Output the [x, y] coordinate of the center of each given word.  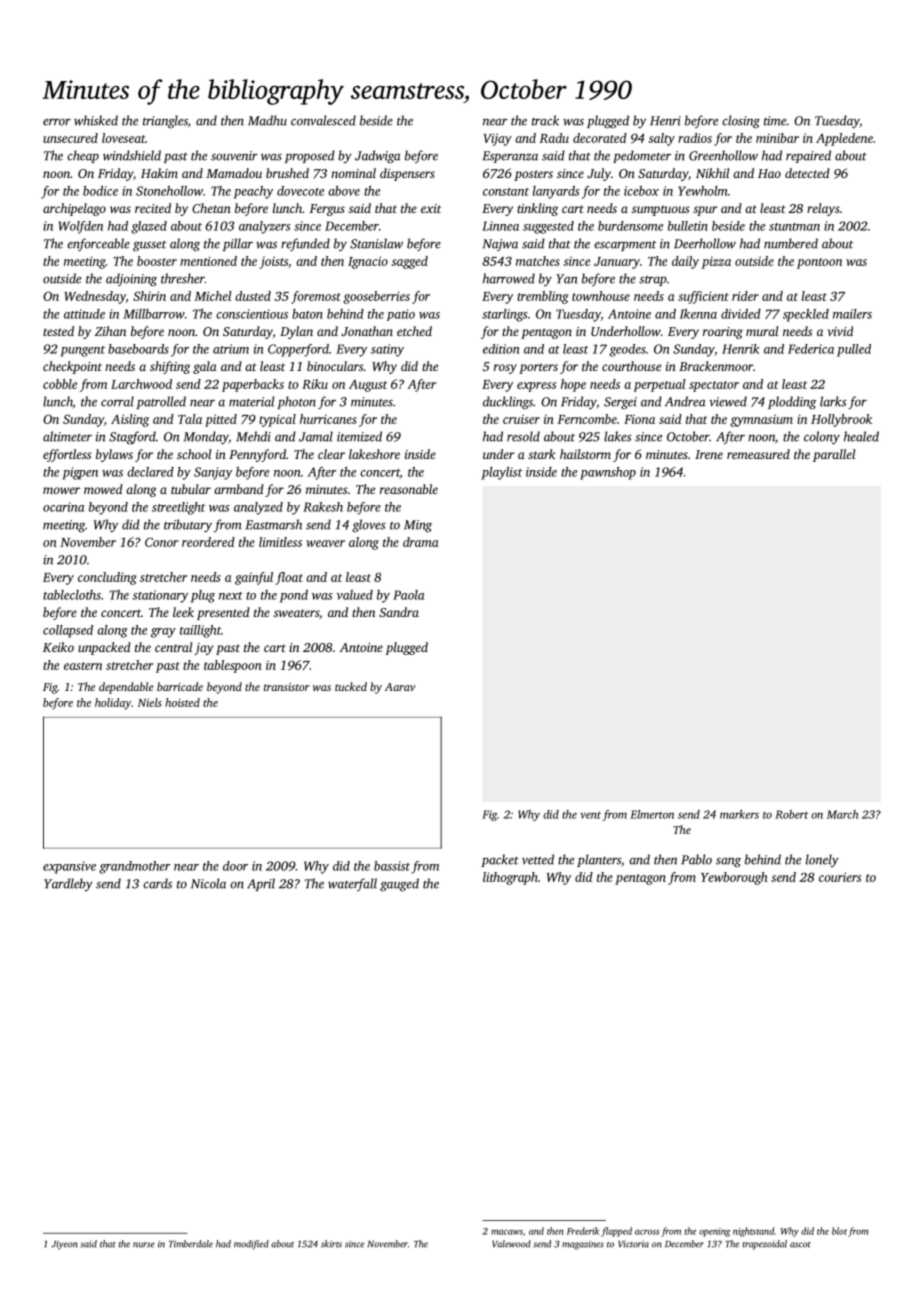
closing [741, 122]
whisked [96, 120]
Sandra [399, 612]
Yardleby [68, 884]
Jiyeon [64, 1245]
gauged [399, 884]
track [545, 120]
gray [163, 633]
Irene [709, 454]
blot [839, 1231]
